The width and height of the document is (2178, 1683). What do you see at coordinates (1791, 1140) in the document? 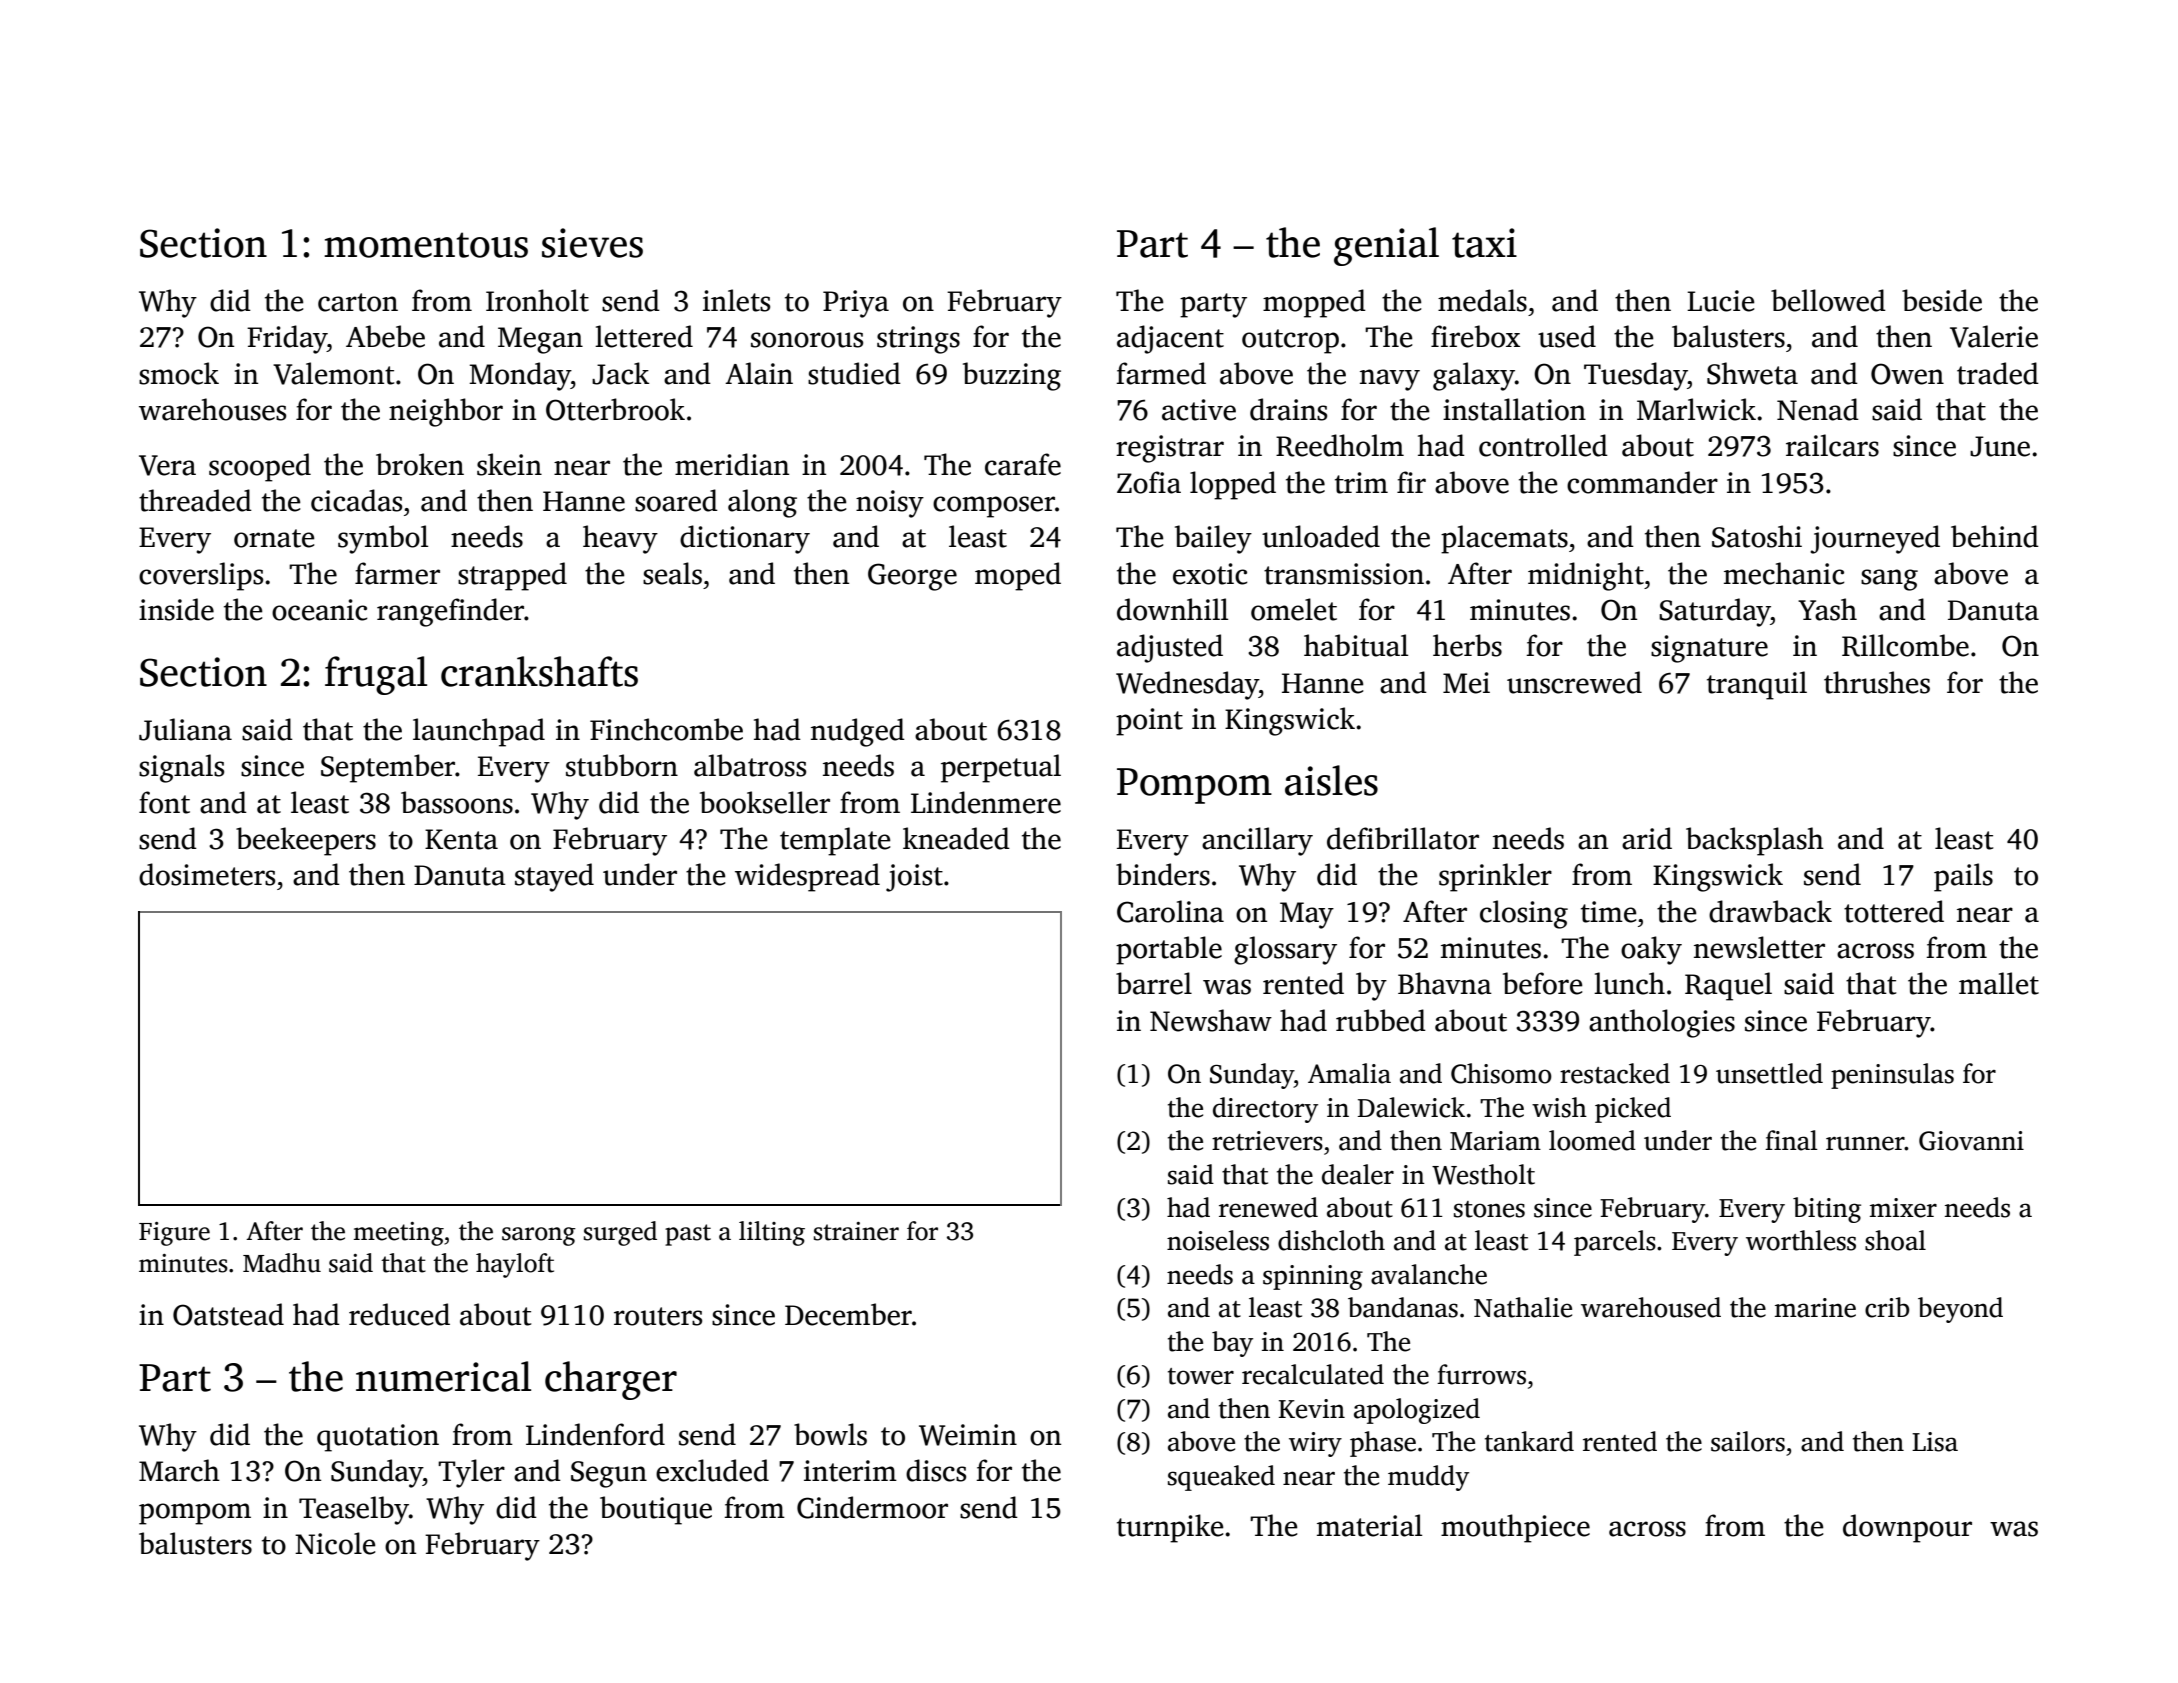
I see `final` at bounding box center [1791, 1140].
